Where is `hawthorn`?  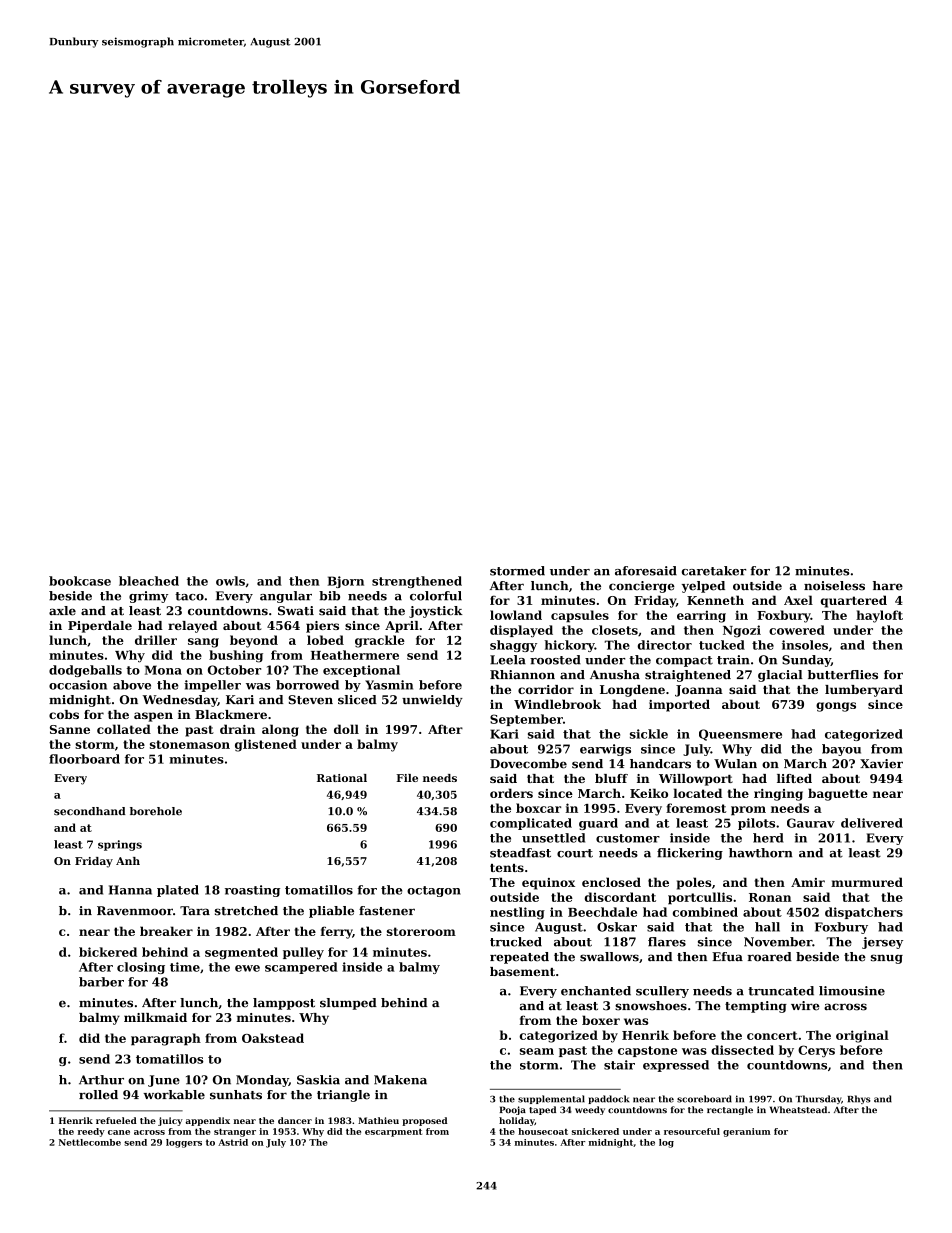
hawthorn is located at coordinates (760, 853).
